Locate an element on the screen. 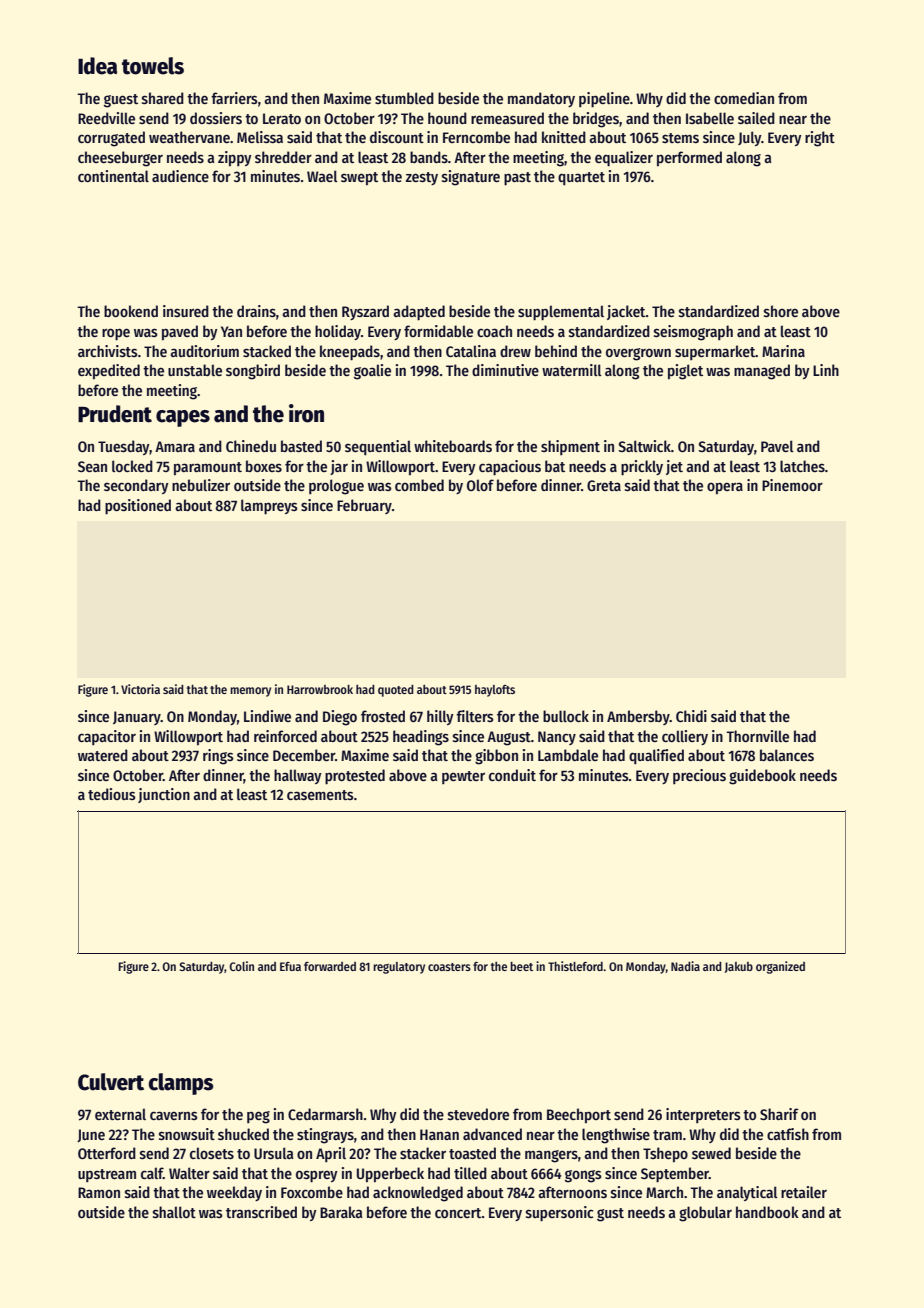 This screenshot has height=1308, width=924. mangers is located at coordinates (551, 1156).
